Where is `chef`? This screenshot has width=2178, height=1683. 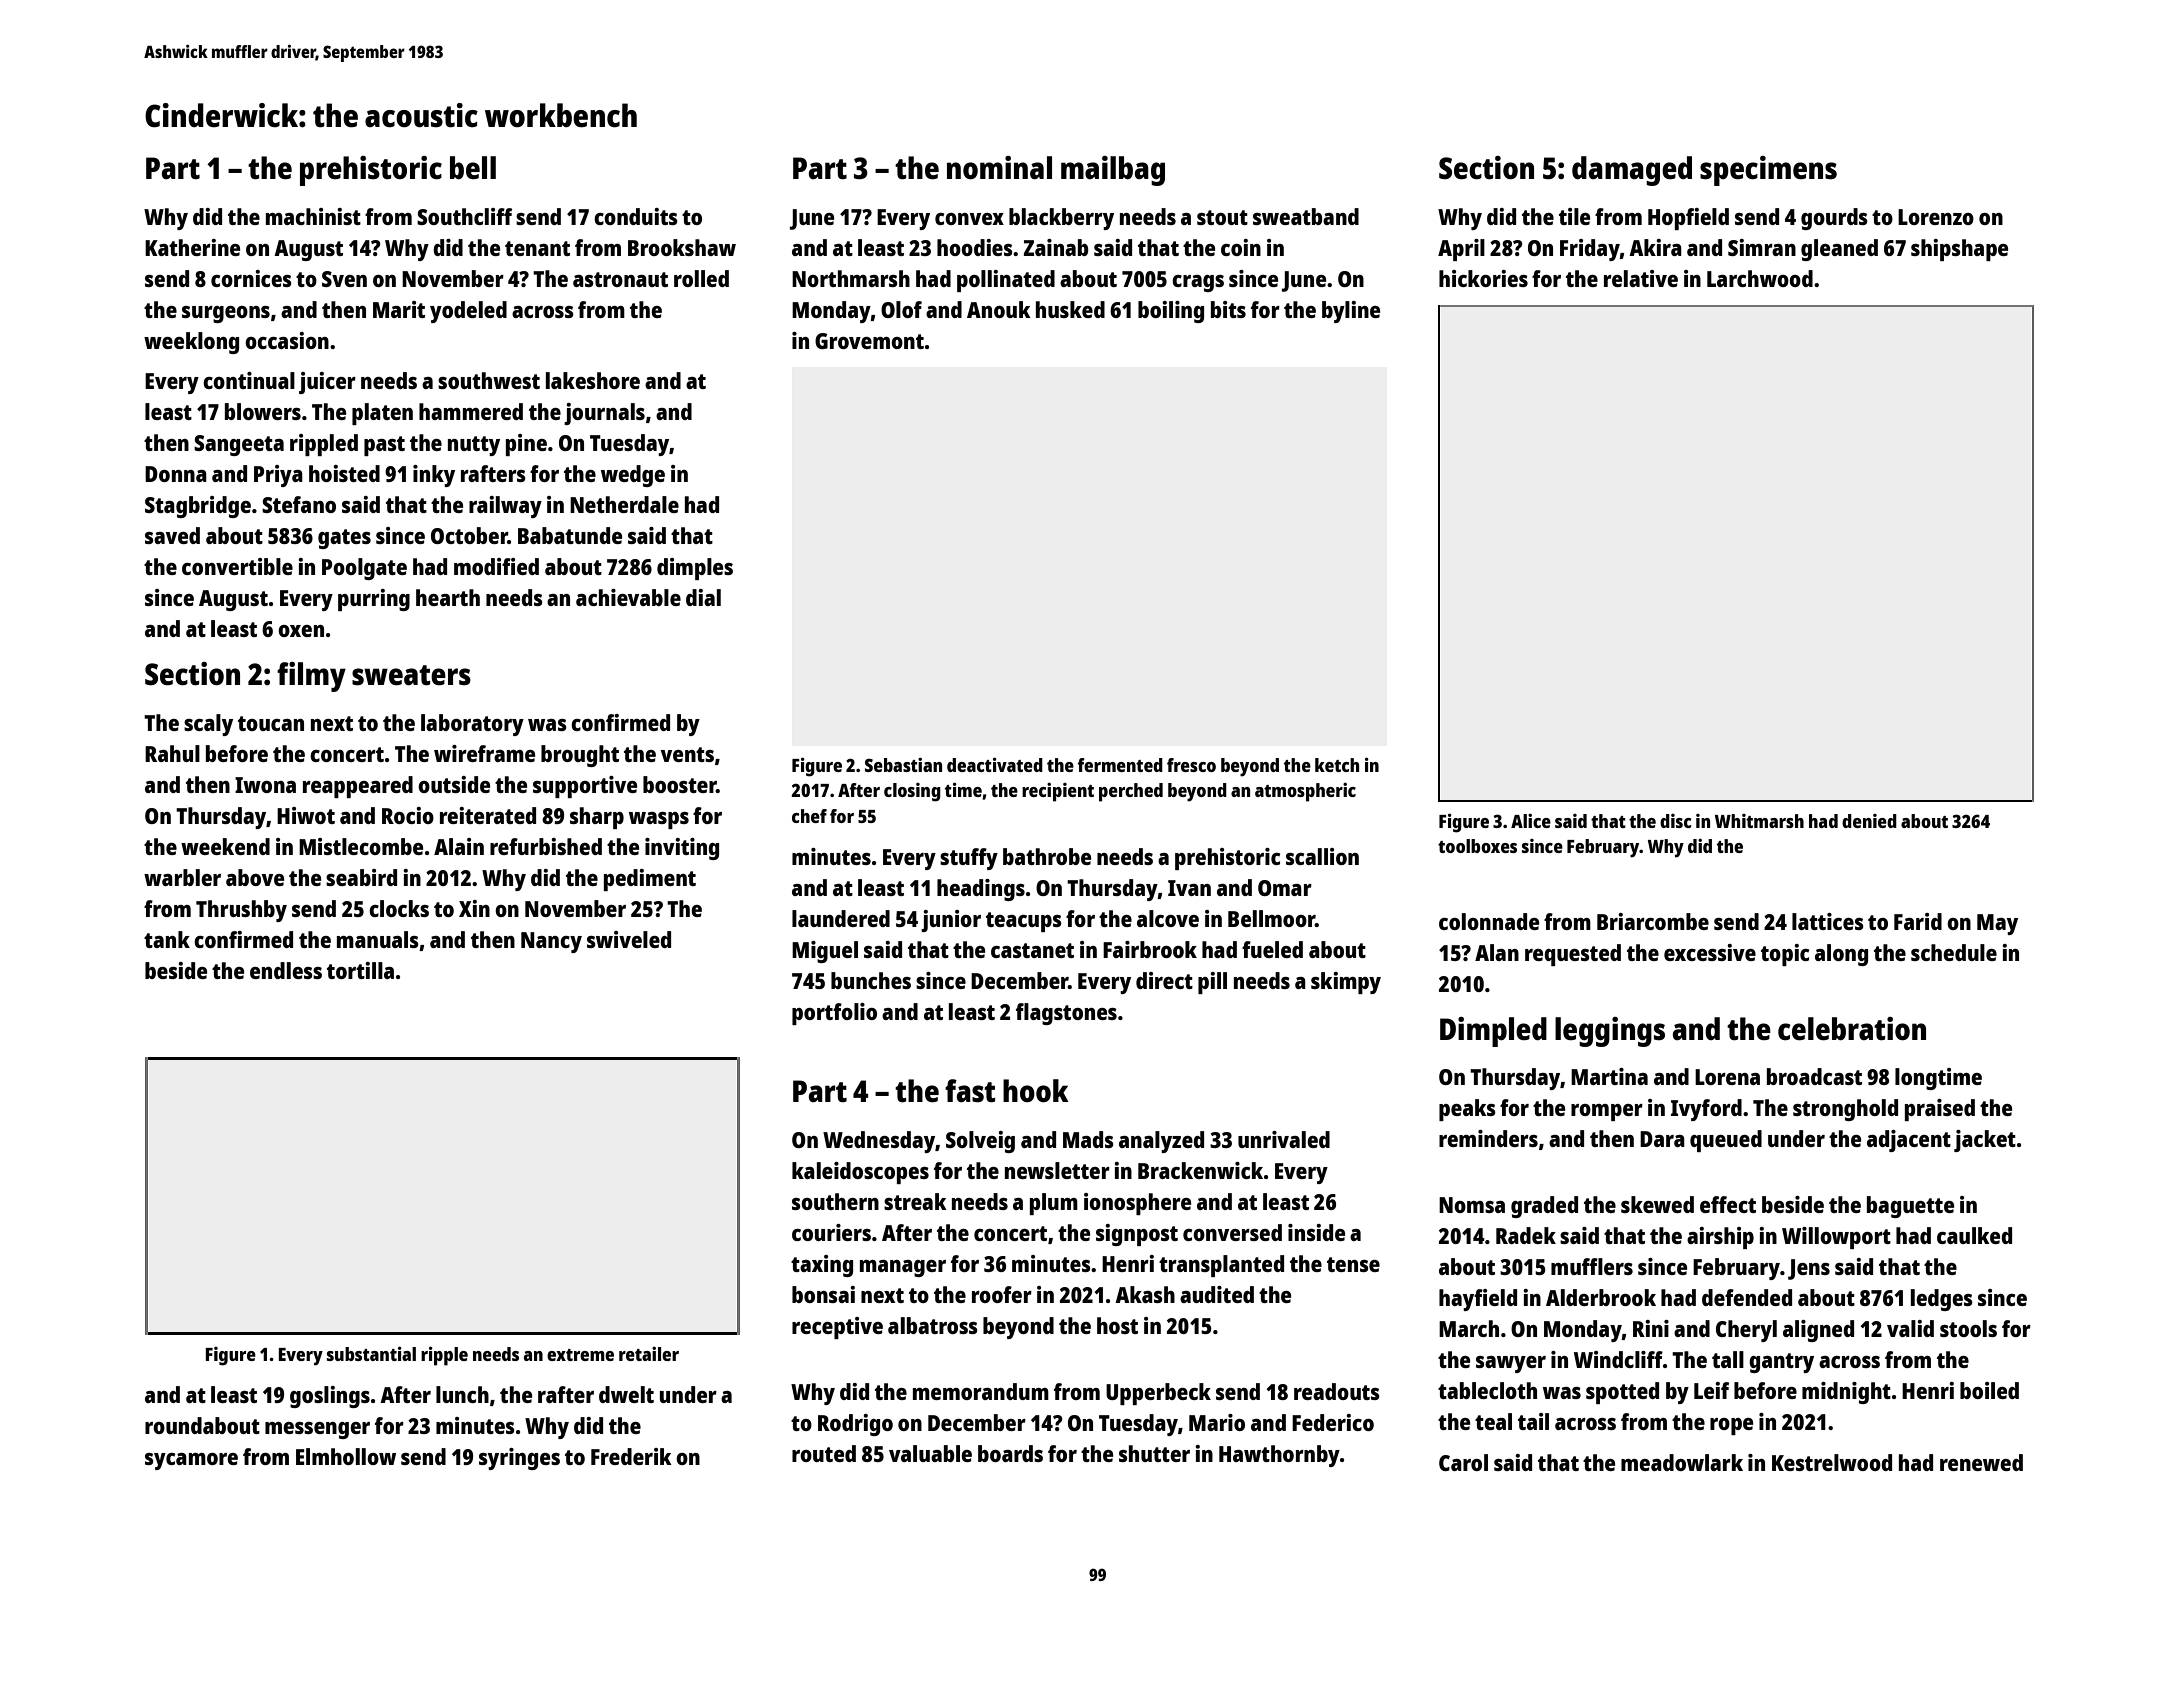 chef is located at coordinates (809, 816).
